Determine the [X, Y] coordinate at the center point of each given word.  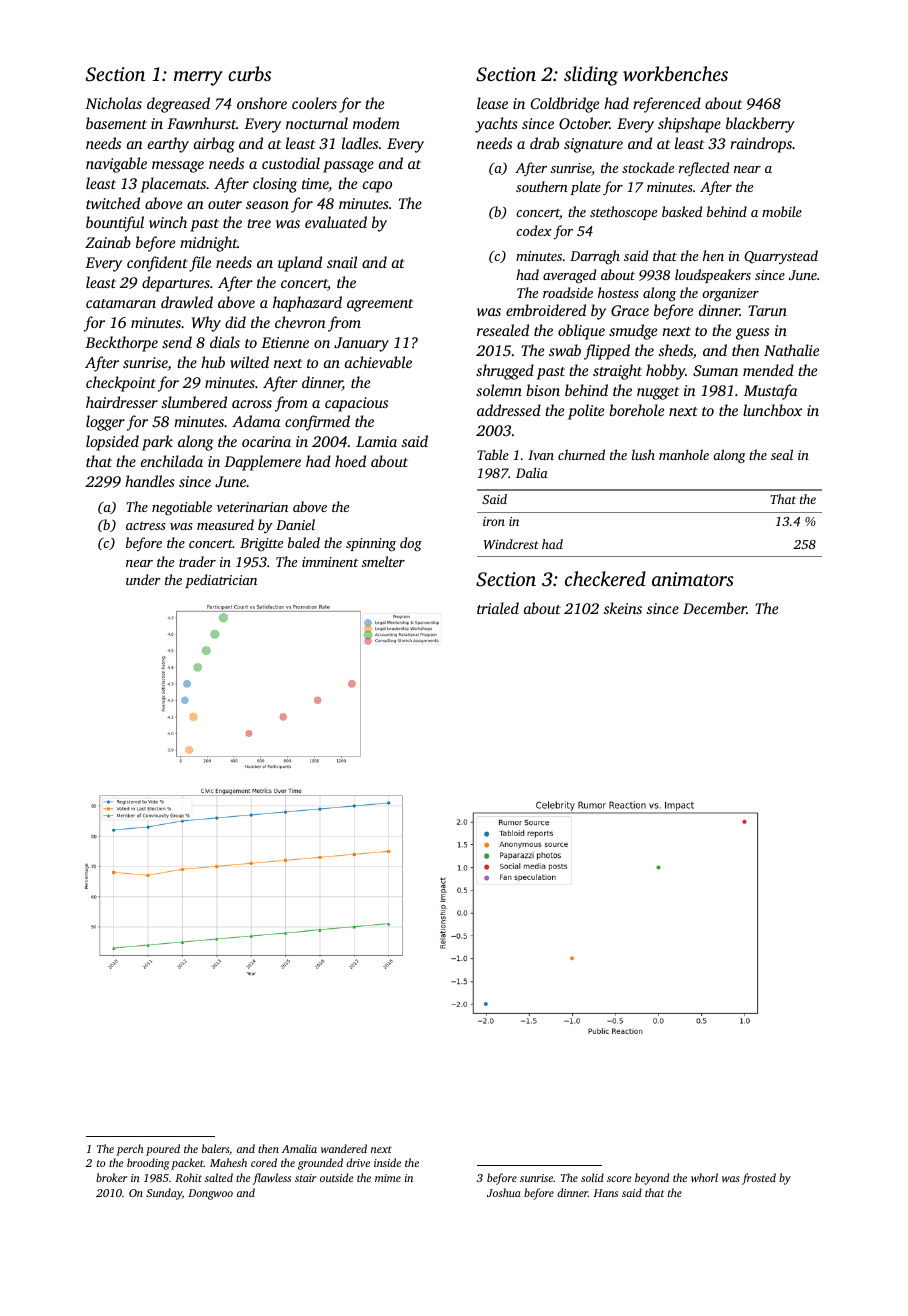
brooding [148, 1164]
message [178, 167]
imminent [330, 562]
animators [693, 579]
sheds [676, 350]
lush [643, 454]
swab [565, 350]
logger [105, 423]
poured [163, 1150]
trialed [498, 608]
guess [752, 334]
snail [342, 262]
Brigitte [261, 545]
